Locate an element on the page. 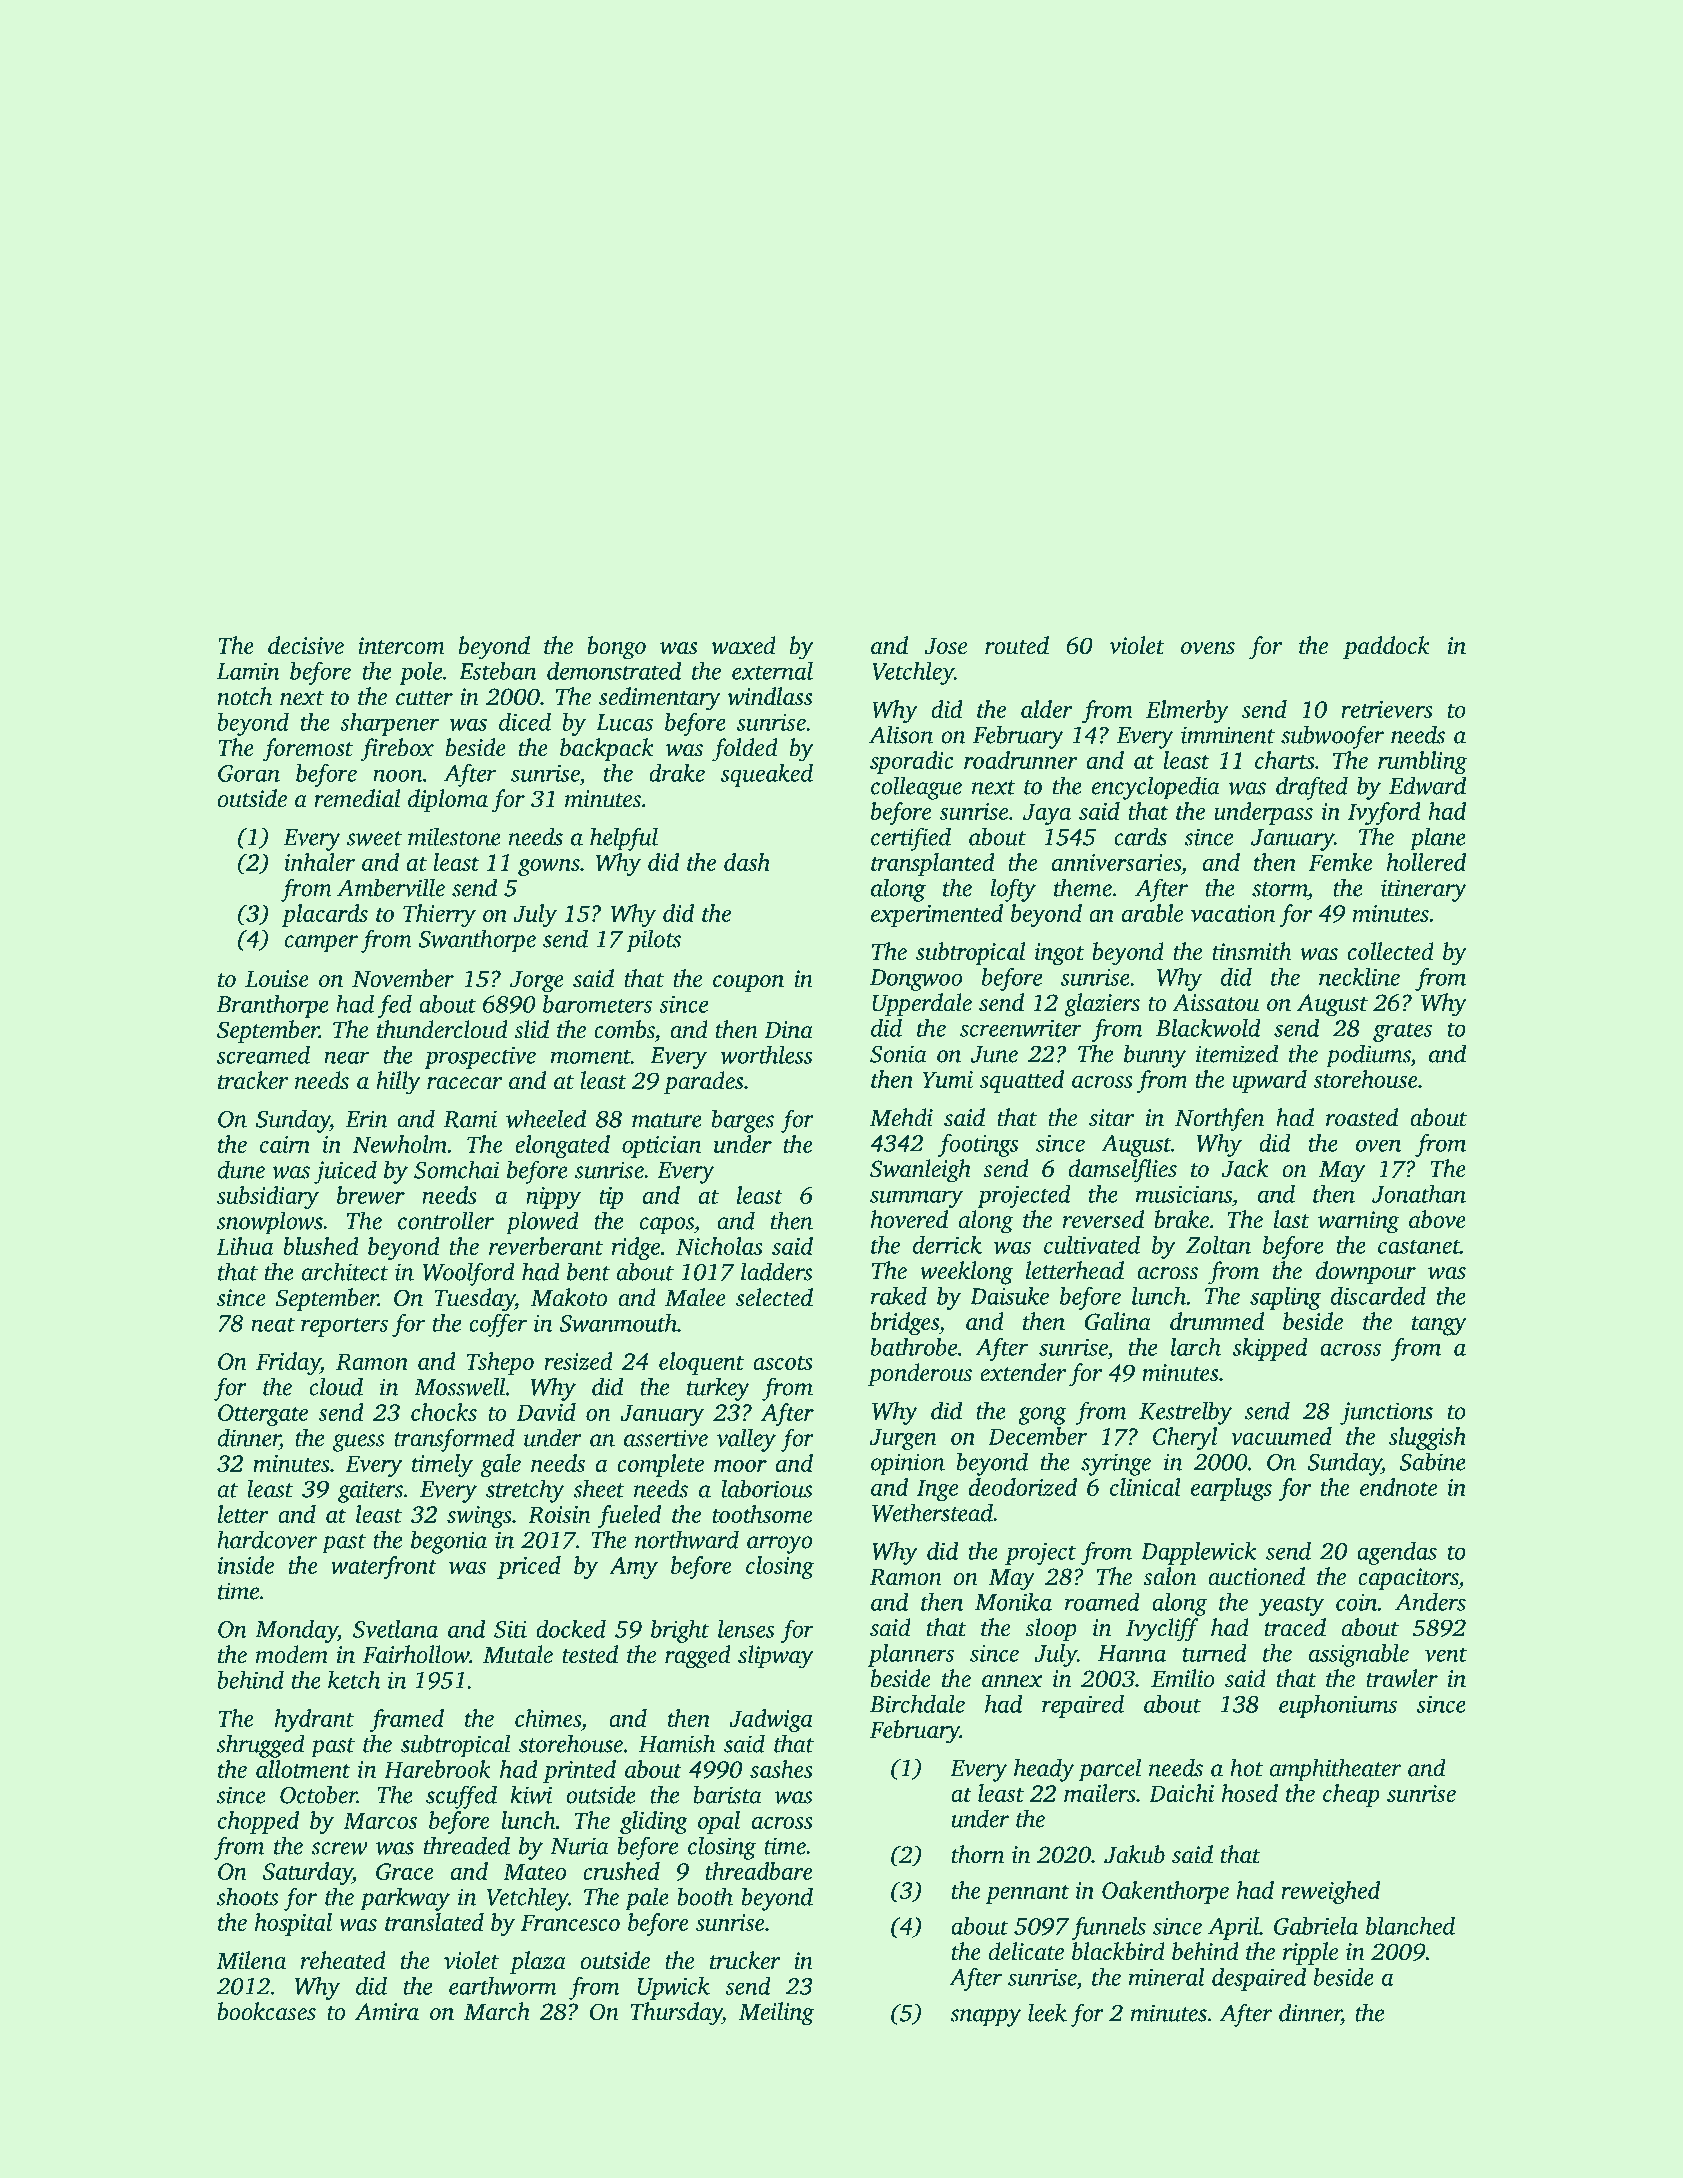 This document has height=2178, width=1683. parades is located at coordinates (704, 1082).
